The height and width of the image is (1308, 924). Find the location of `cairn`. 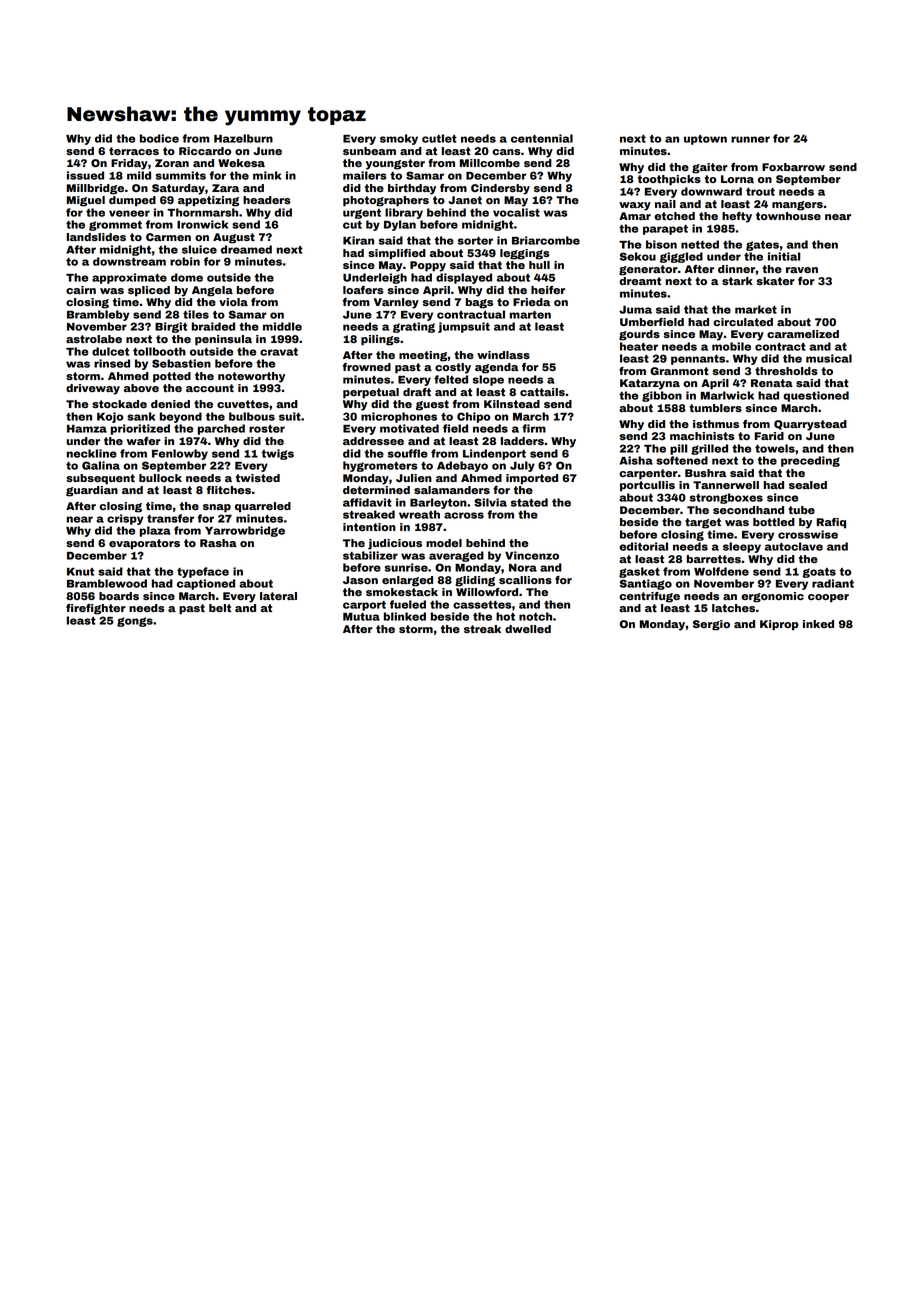

cairn is located at coordinates (81, 290).
